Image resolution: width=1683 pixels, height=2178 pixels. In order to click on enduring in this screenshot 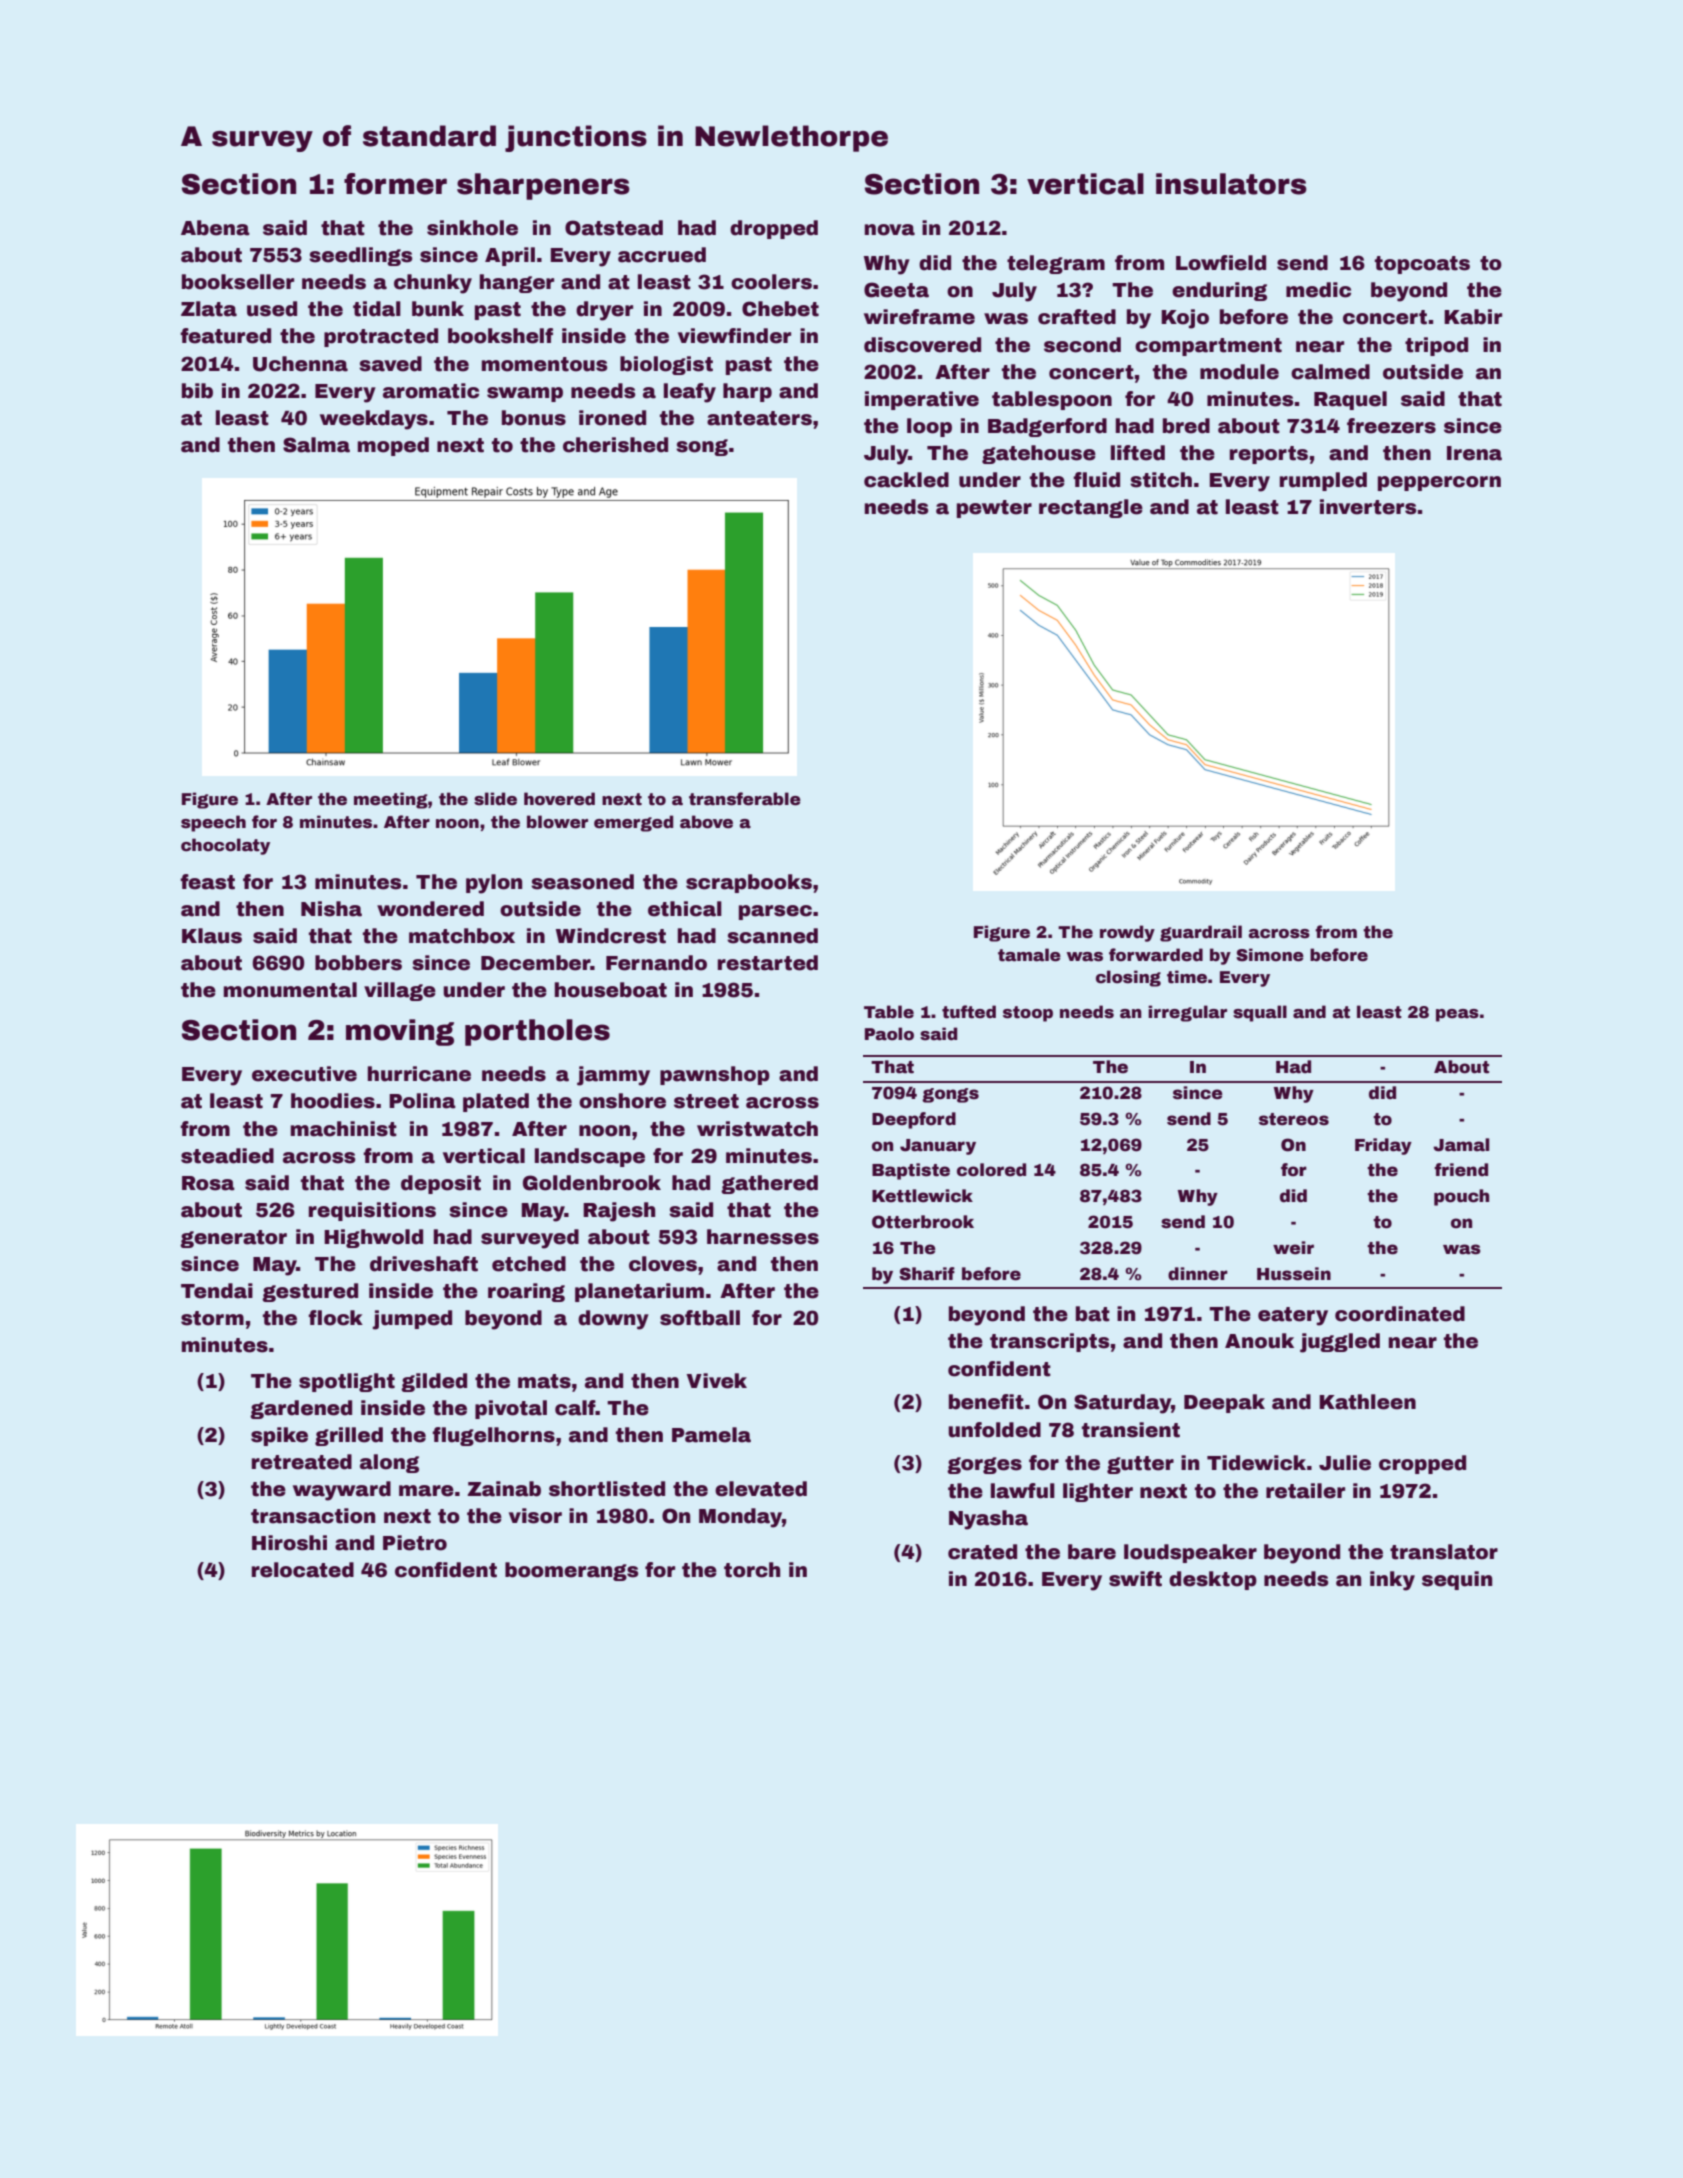, I will do `click(1219, 291)`.
